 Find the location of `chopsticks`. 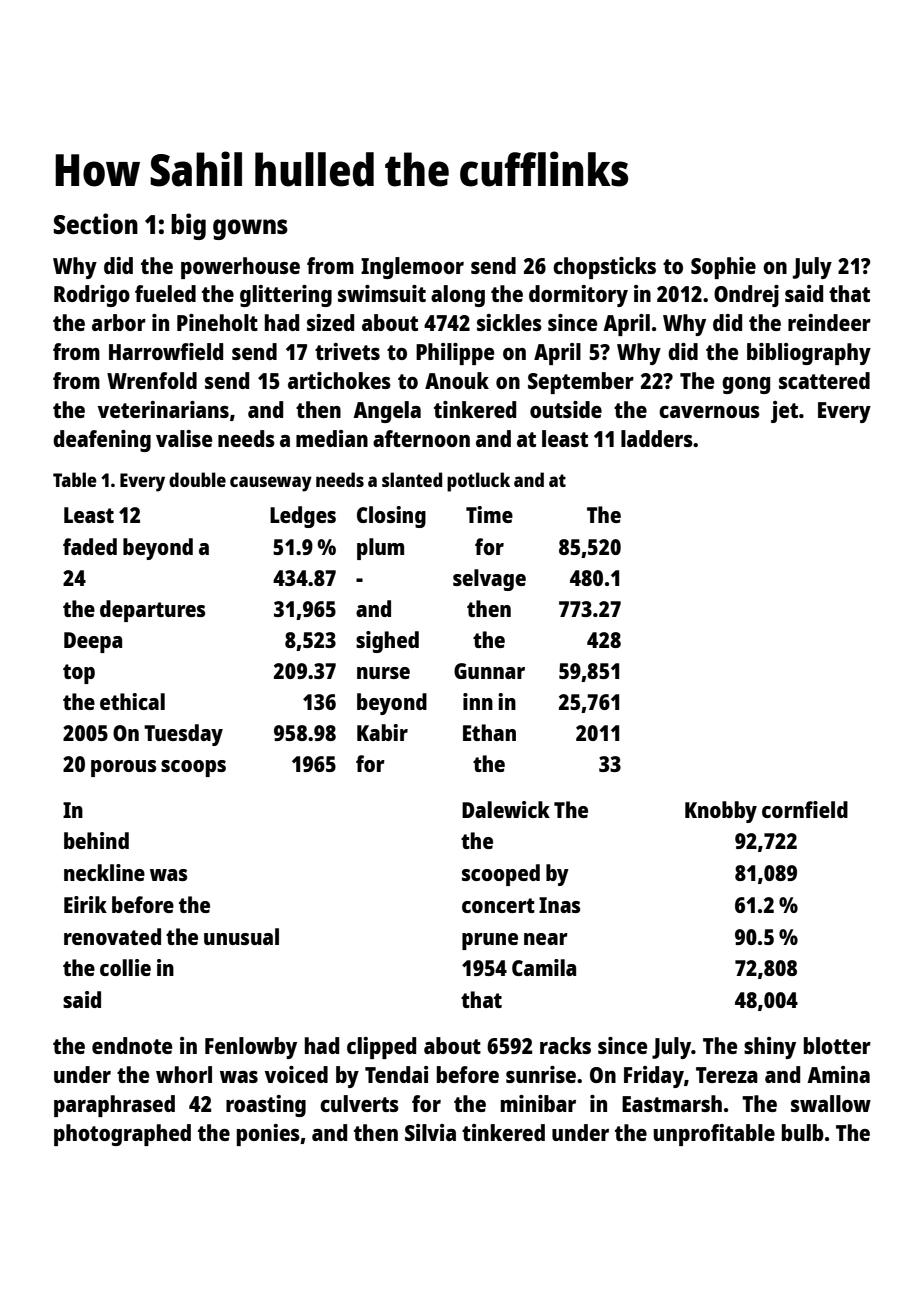

chopsticks is located at coordinates (604, 268).
